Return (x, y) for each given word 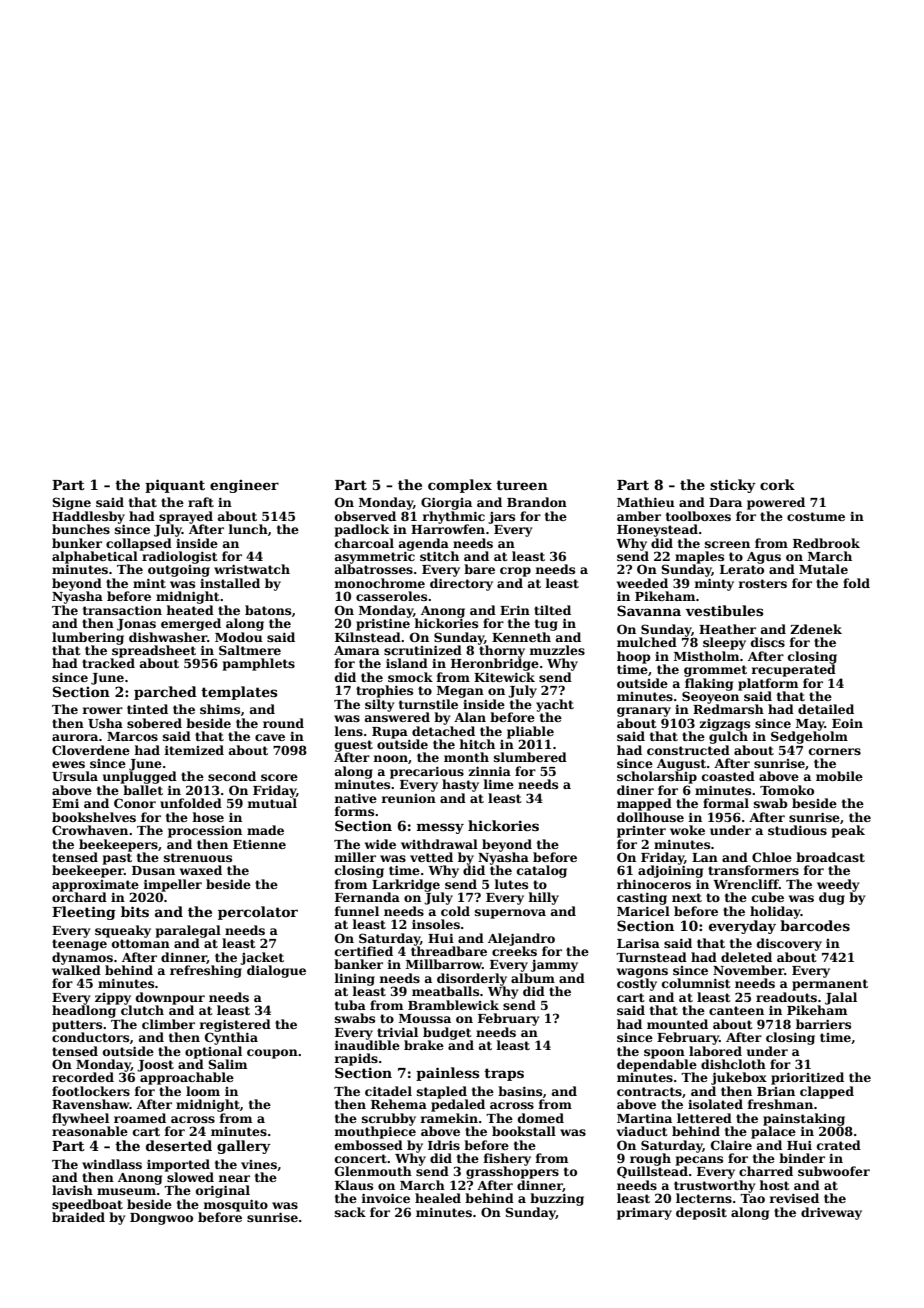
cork (777, 484)
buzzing (557, 1199)
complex (460, 486)
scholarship (657, 777)
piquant (175, 486)
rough (650, 1159)
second (232, 776)
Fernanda (367, 897)
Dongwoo (161, 1219)
